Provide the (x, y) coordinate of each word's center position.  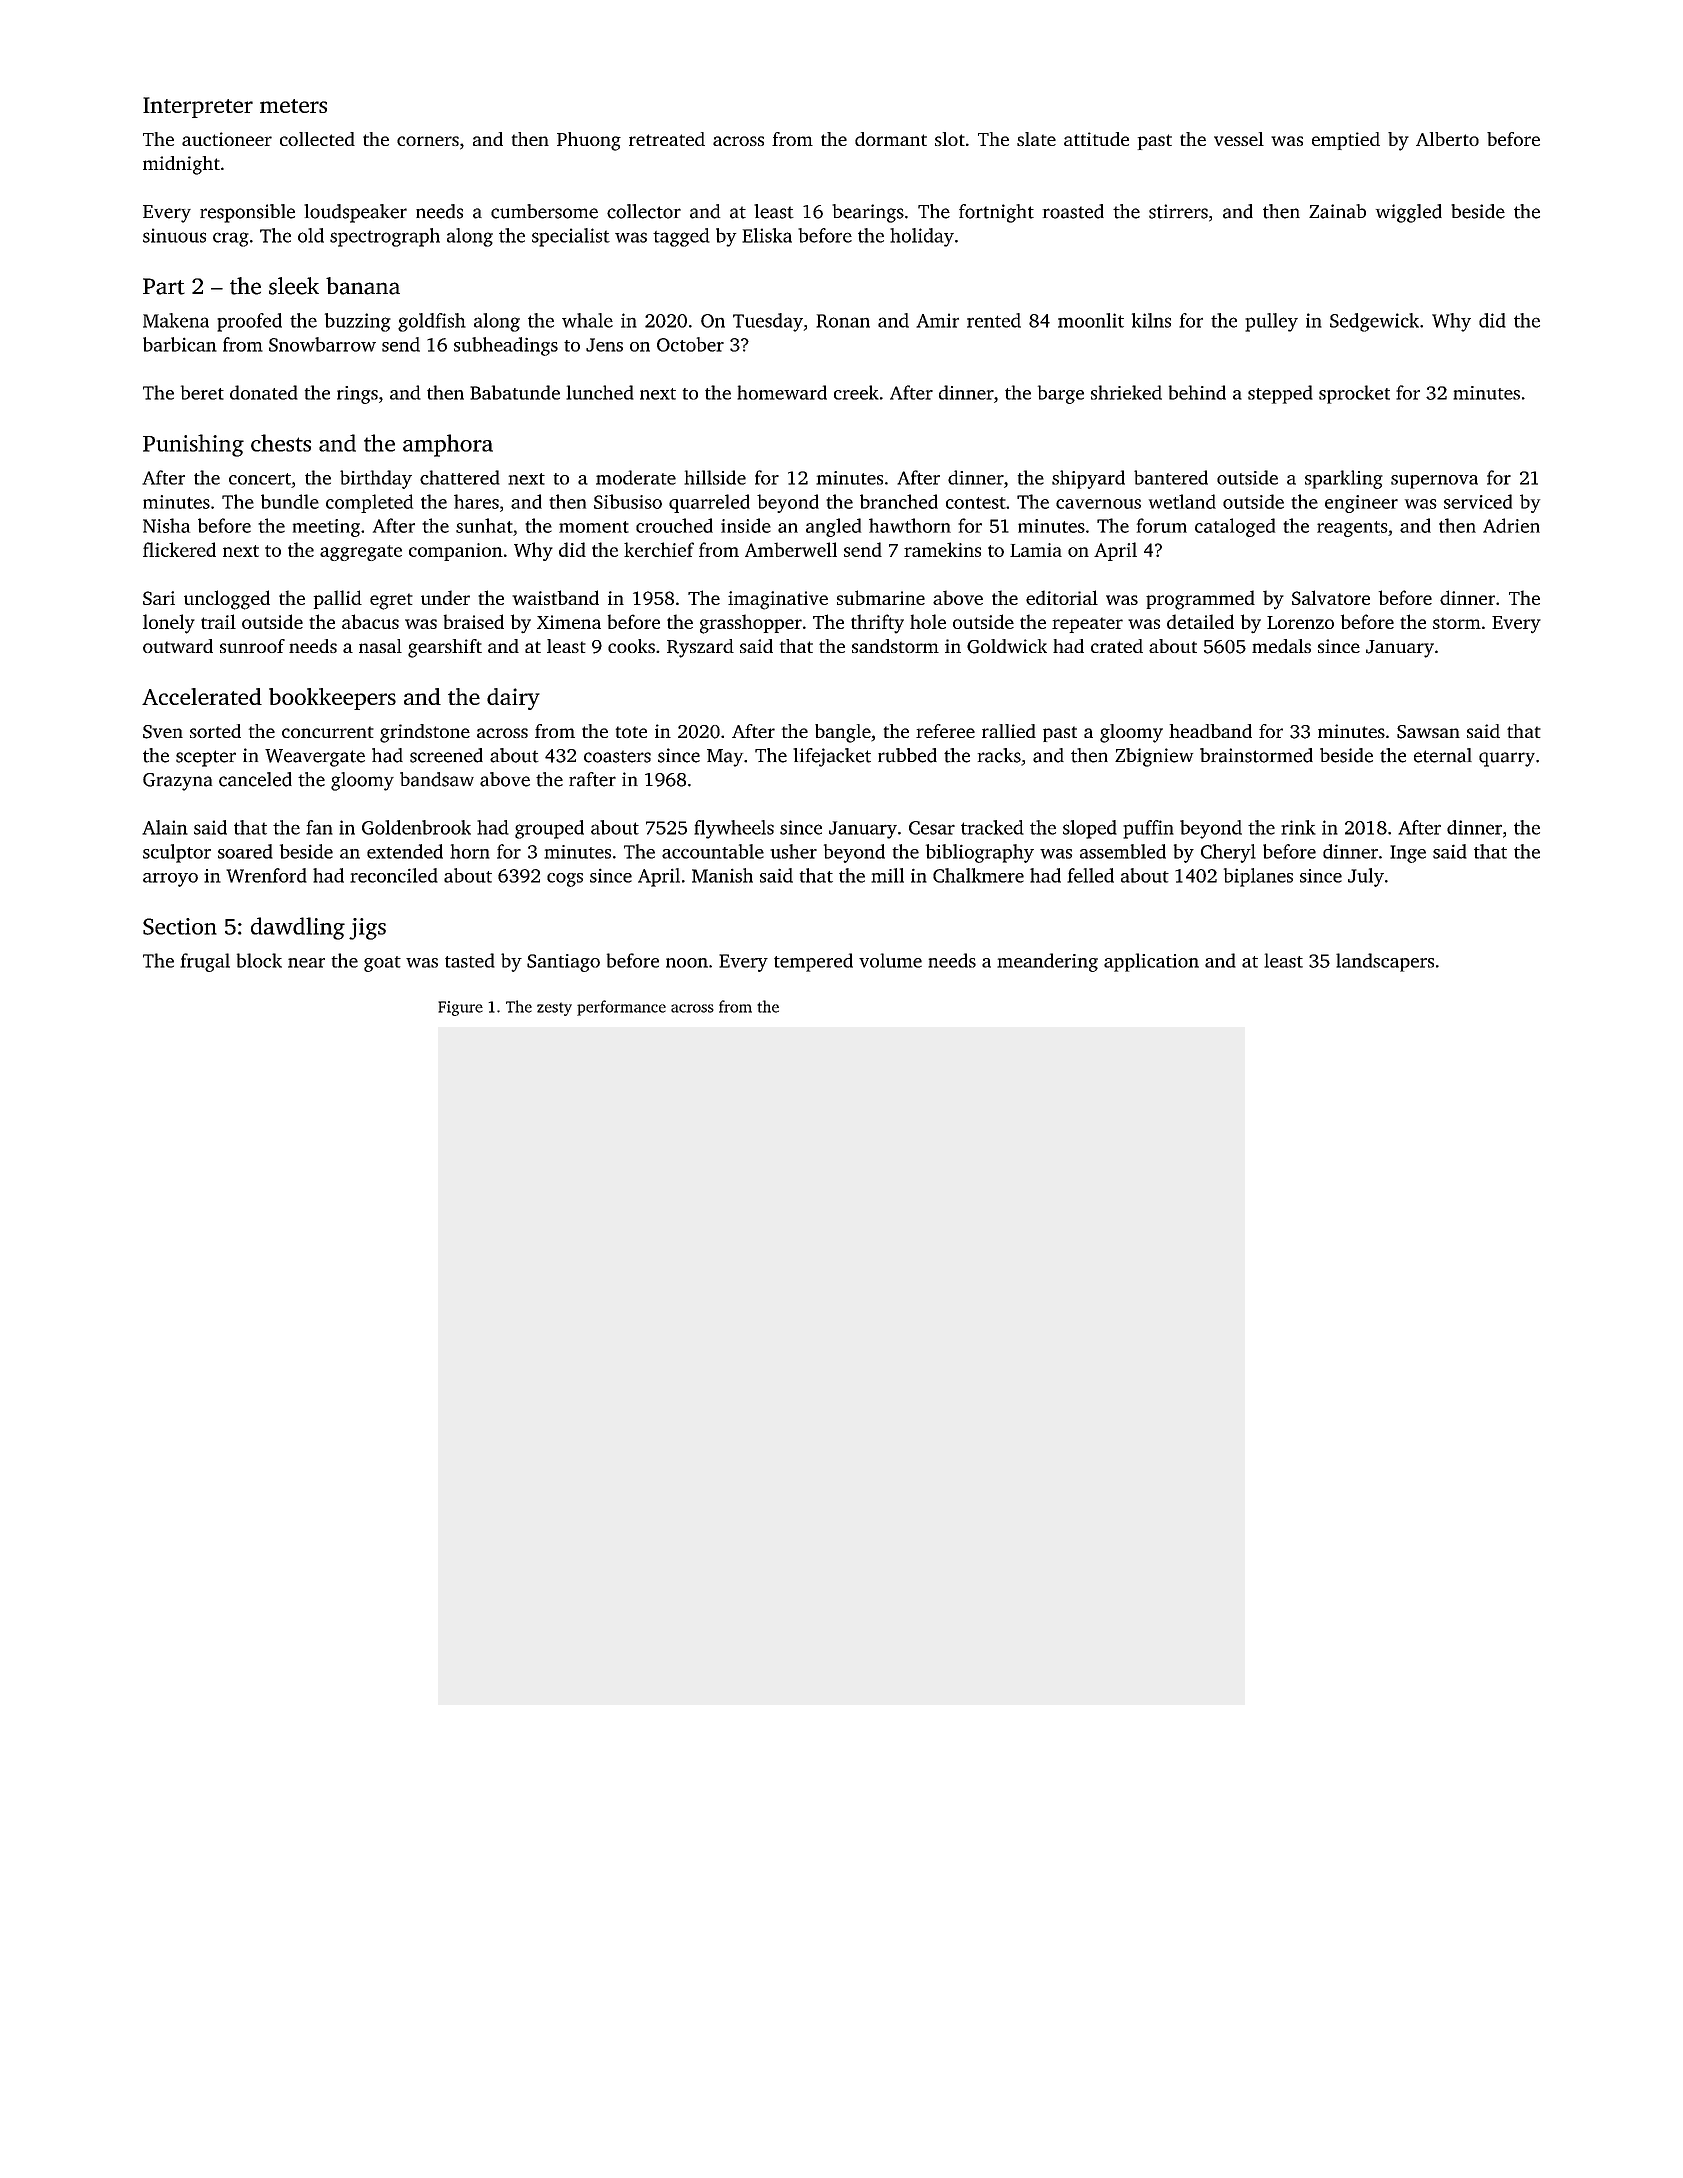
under (445, 597)
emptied (1346, 141)
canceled (255, 779)
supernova (1434, 482)
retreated (667, 139)
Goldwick (1007, 646)
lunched (600, 392)
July (1366, 877)
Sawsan (1428, 732)
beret (202, 392)
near (306, 963)
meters (293, 106)
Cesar (932, 828)
